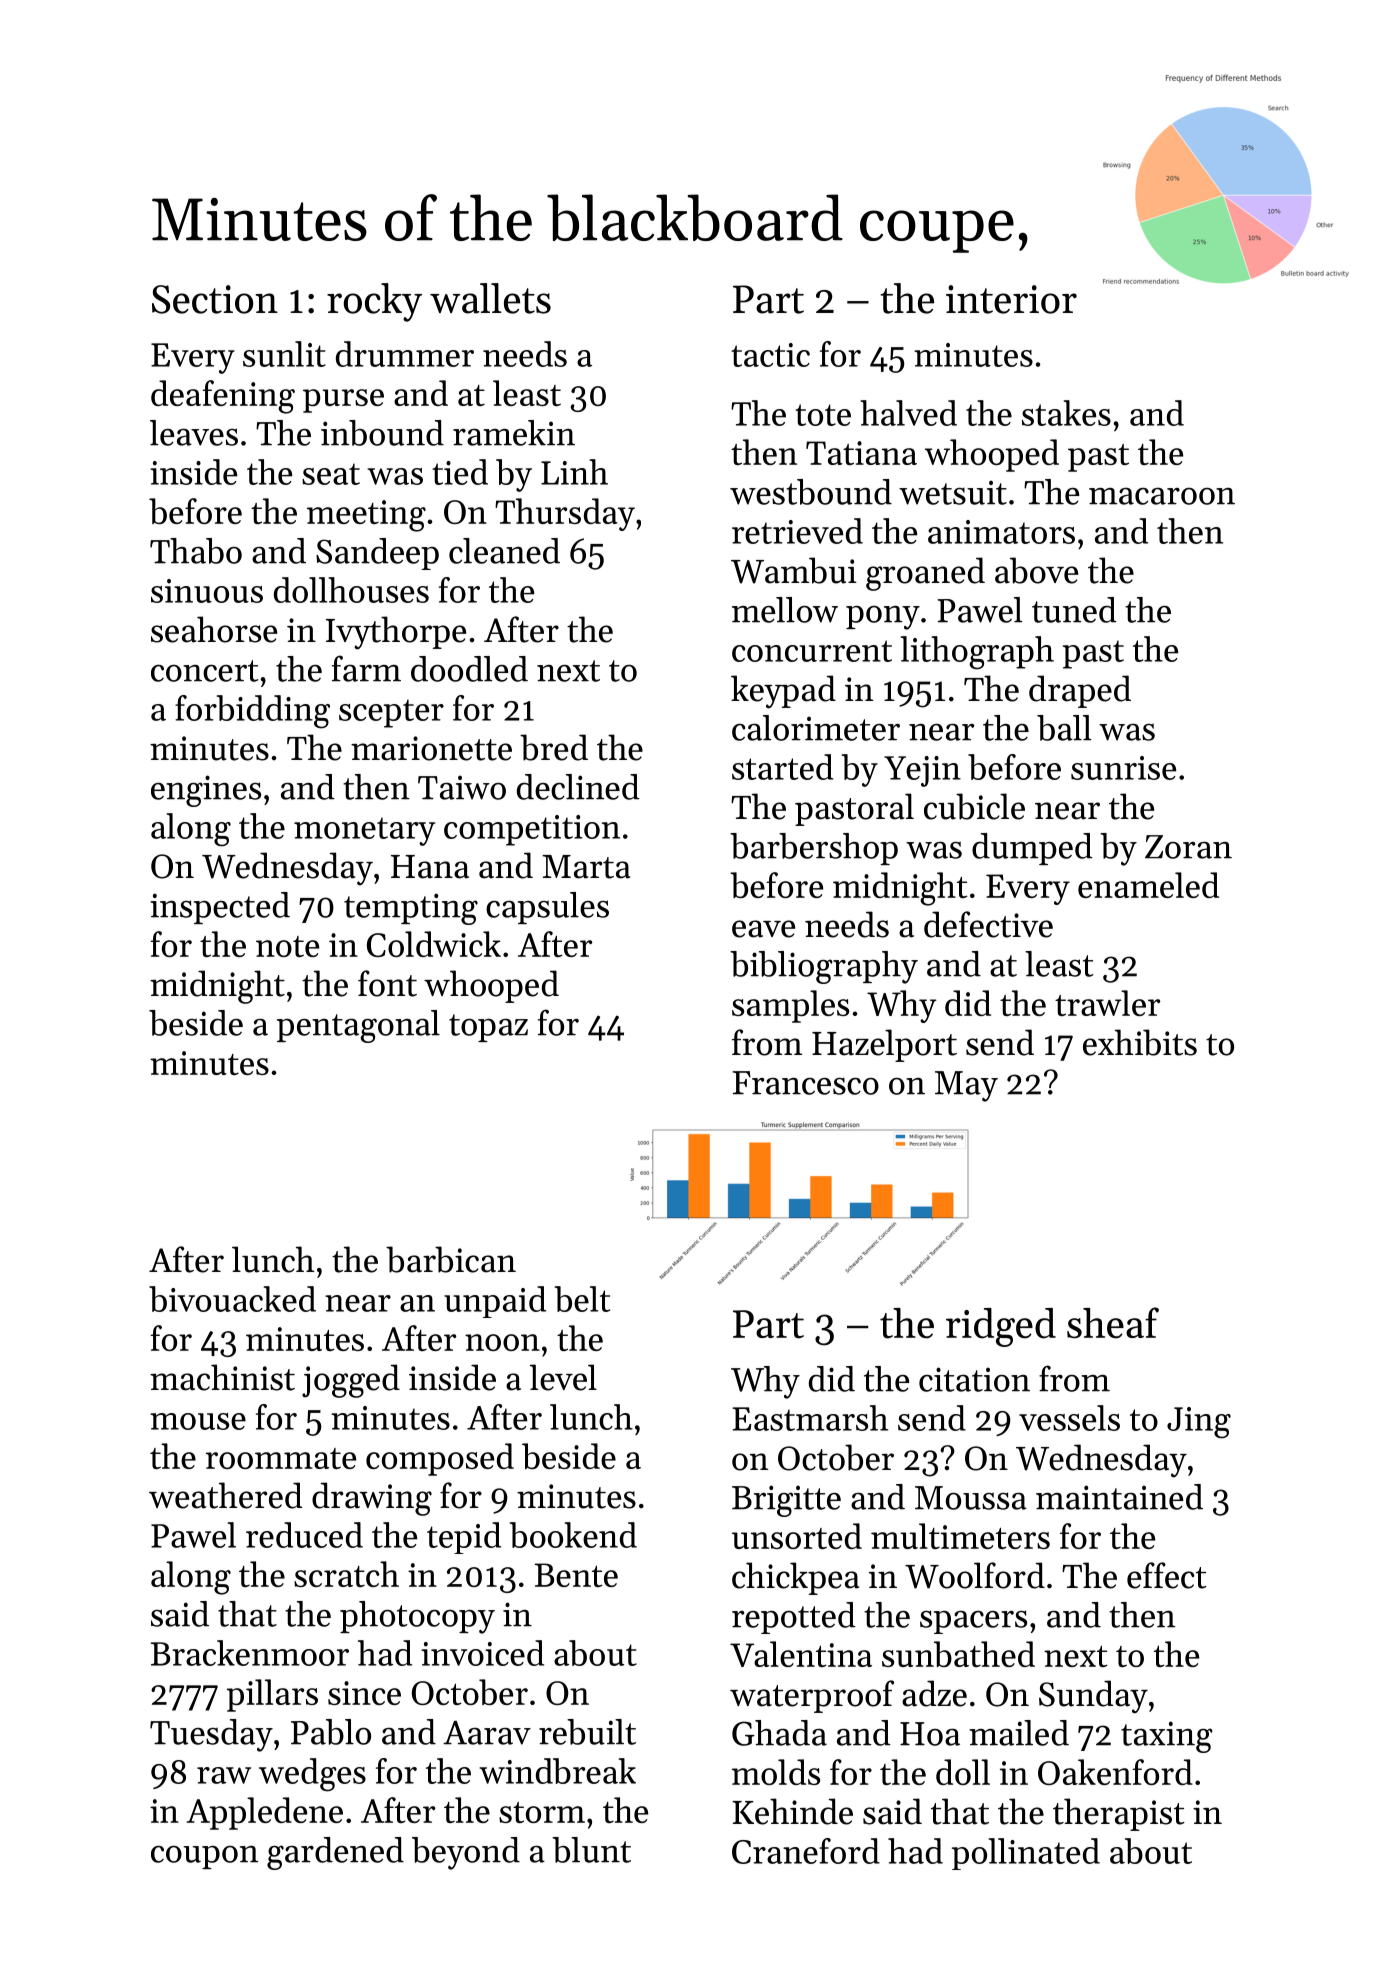 Image resolution: width=1386 pixels, height=1969 pixels. What do you see at coordinates (973, 1622) in the screenshot?
I see `spacers` at bounding box center [973, 1622].
